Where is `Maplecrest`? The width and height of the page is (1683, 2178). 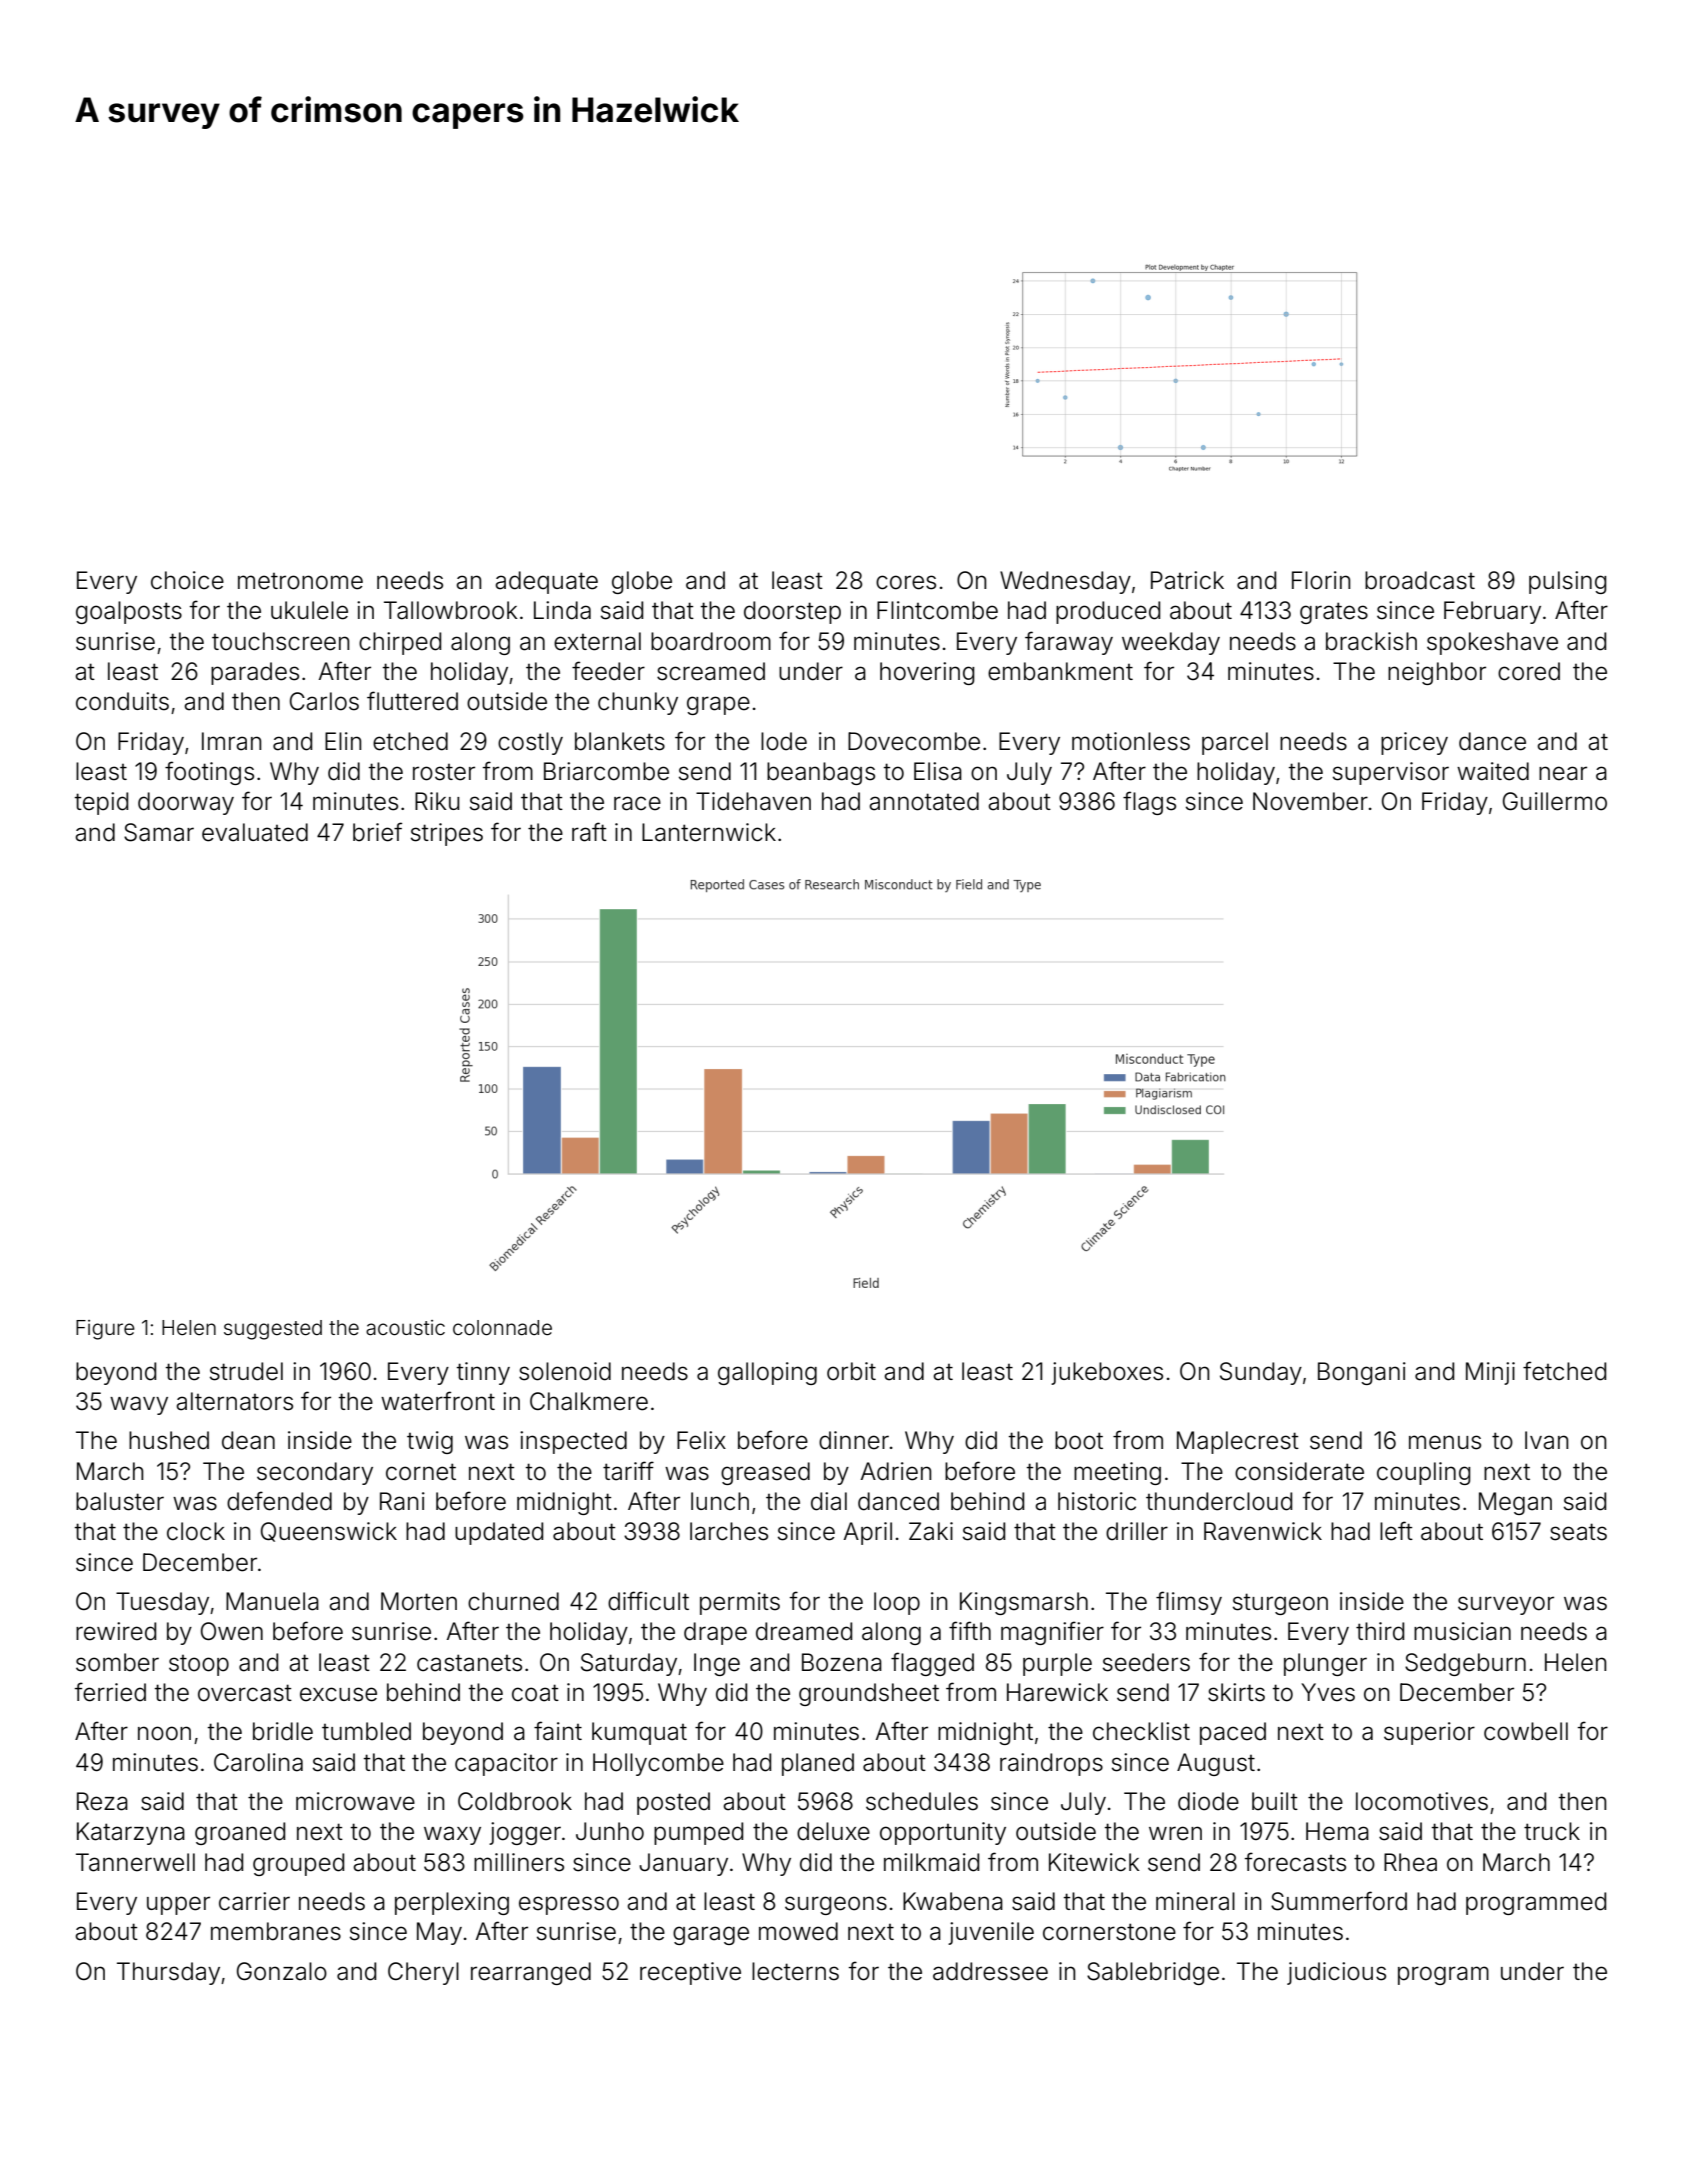
Maplecrest is located at coordinates (1238, 1442).
